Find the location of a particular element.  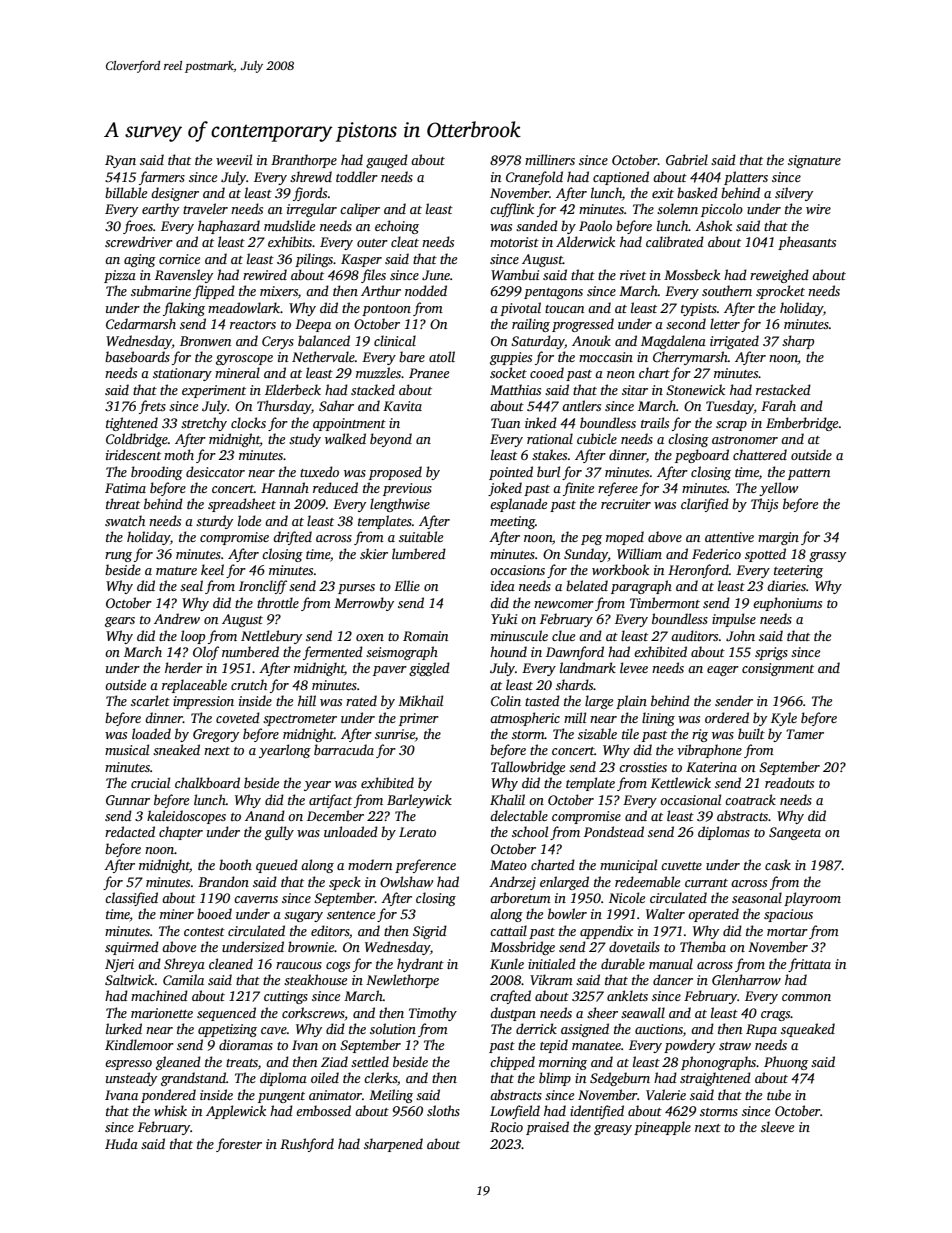

classified is located at coordinates (131, 899).
